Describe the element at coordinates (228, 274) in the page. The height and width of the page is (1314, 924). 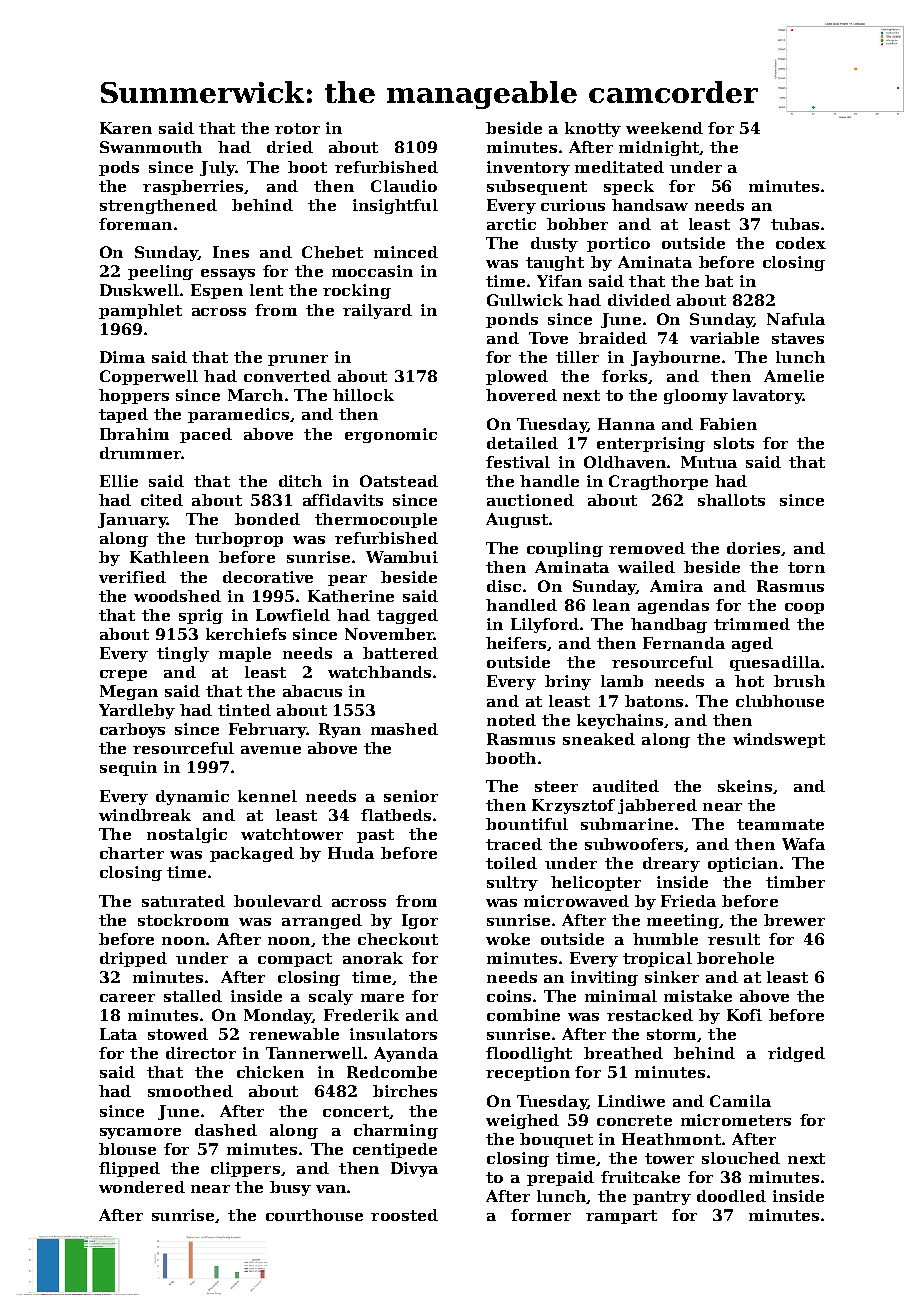
I see `essays` at that location.
